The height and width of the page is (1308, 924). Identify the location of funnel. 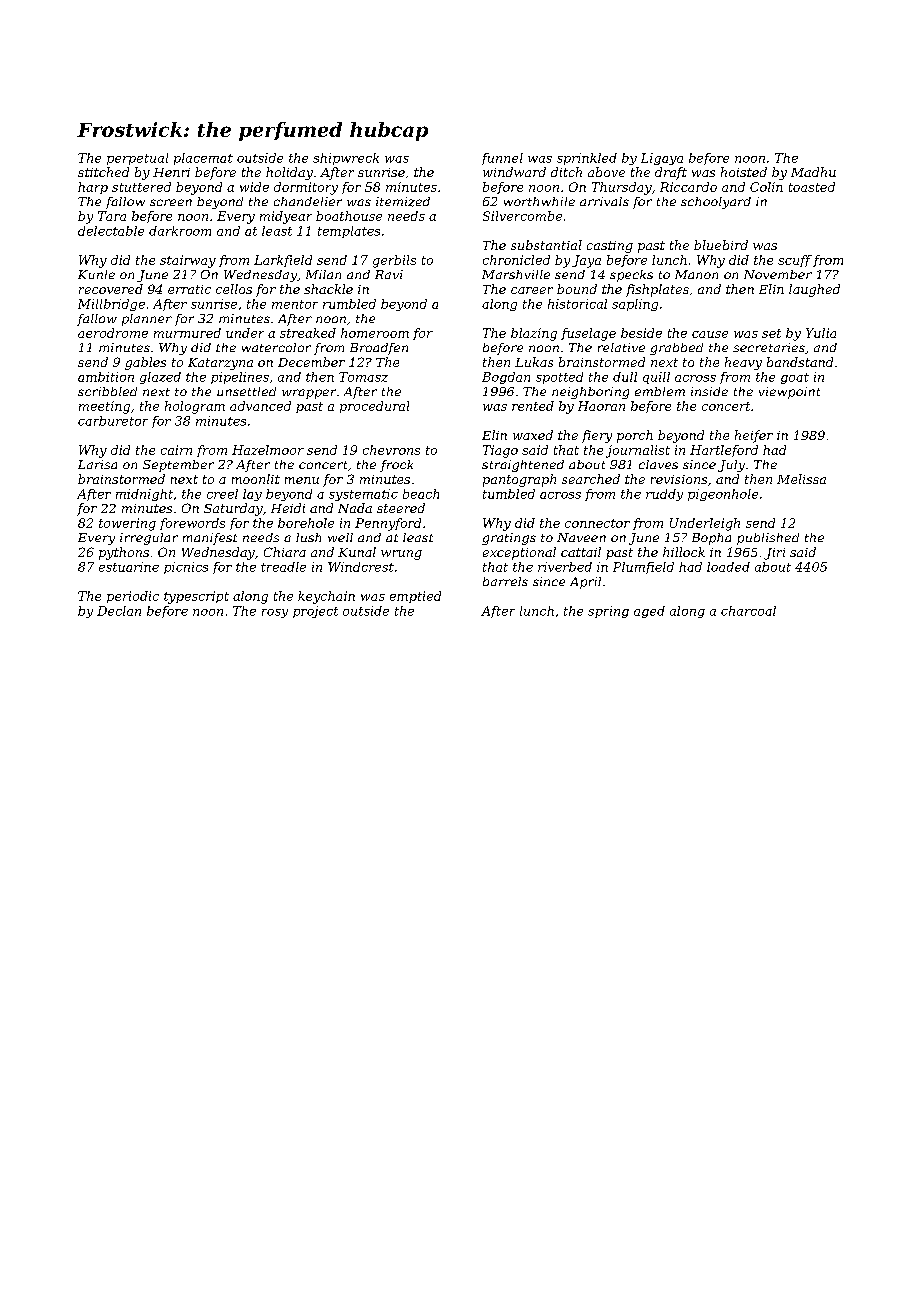
(502, 159).
